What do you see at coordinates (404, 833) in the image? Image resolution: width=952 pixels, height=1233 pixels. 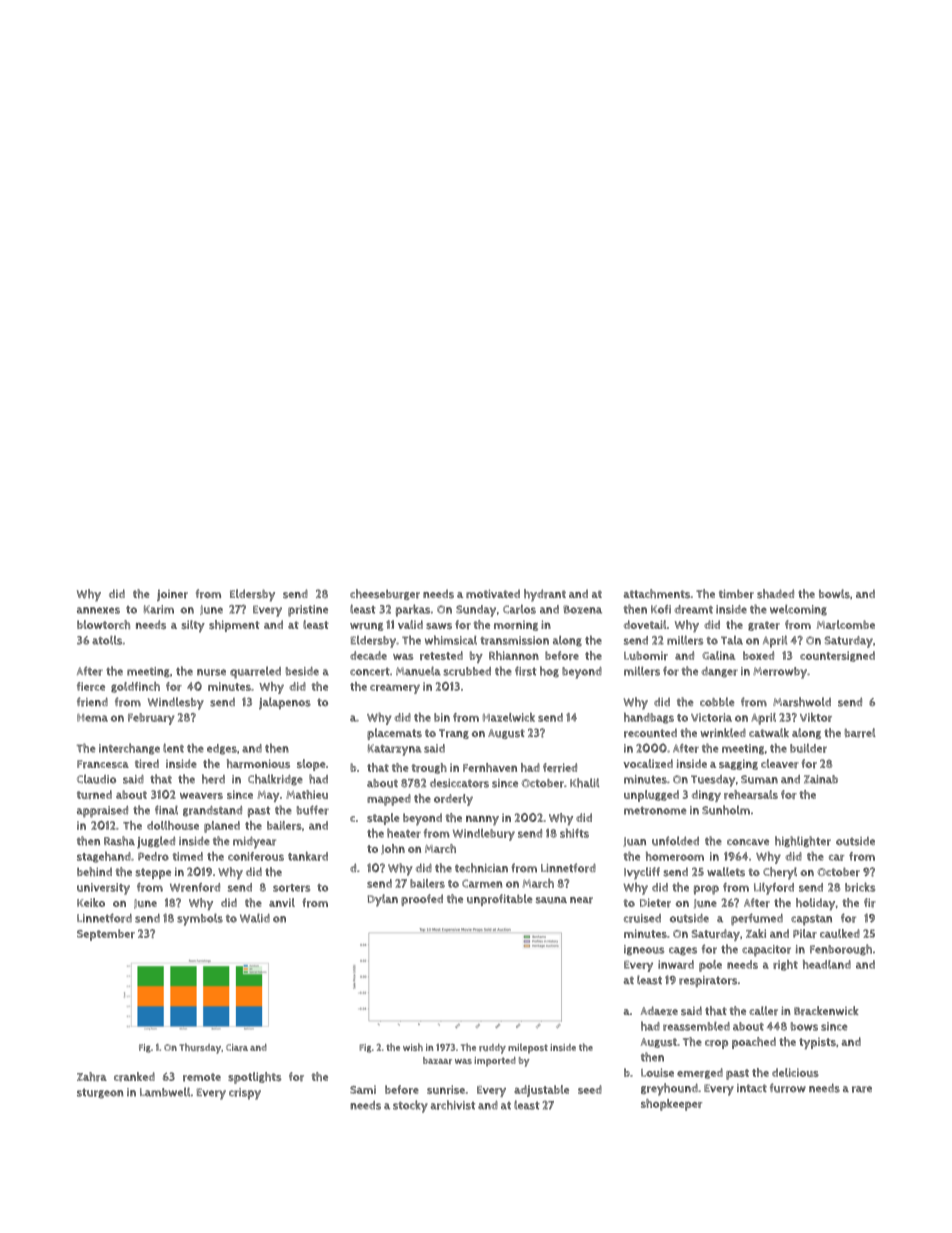 I see `heater` at bounding box center [404, 833].
